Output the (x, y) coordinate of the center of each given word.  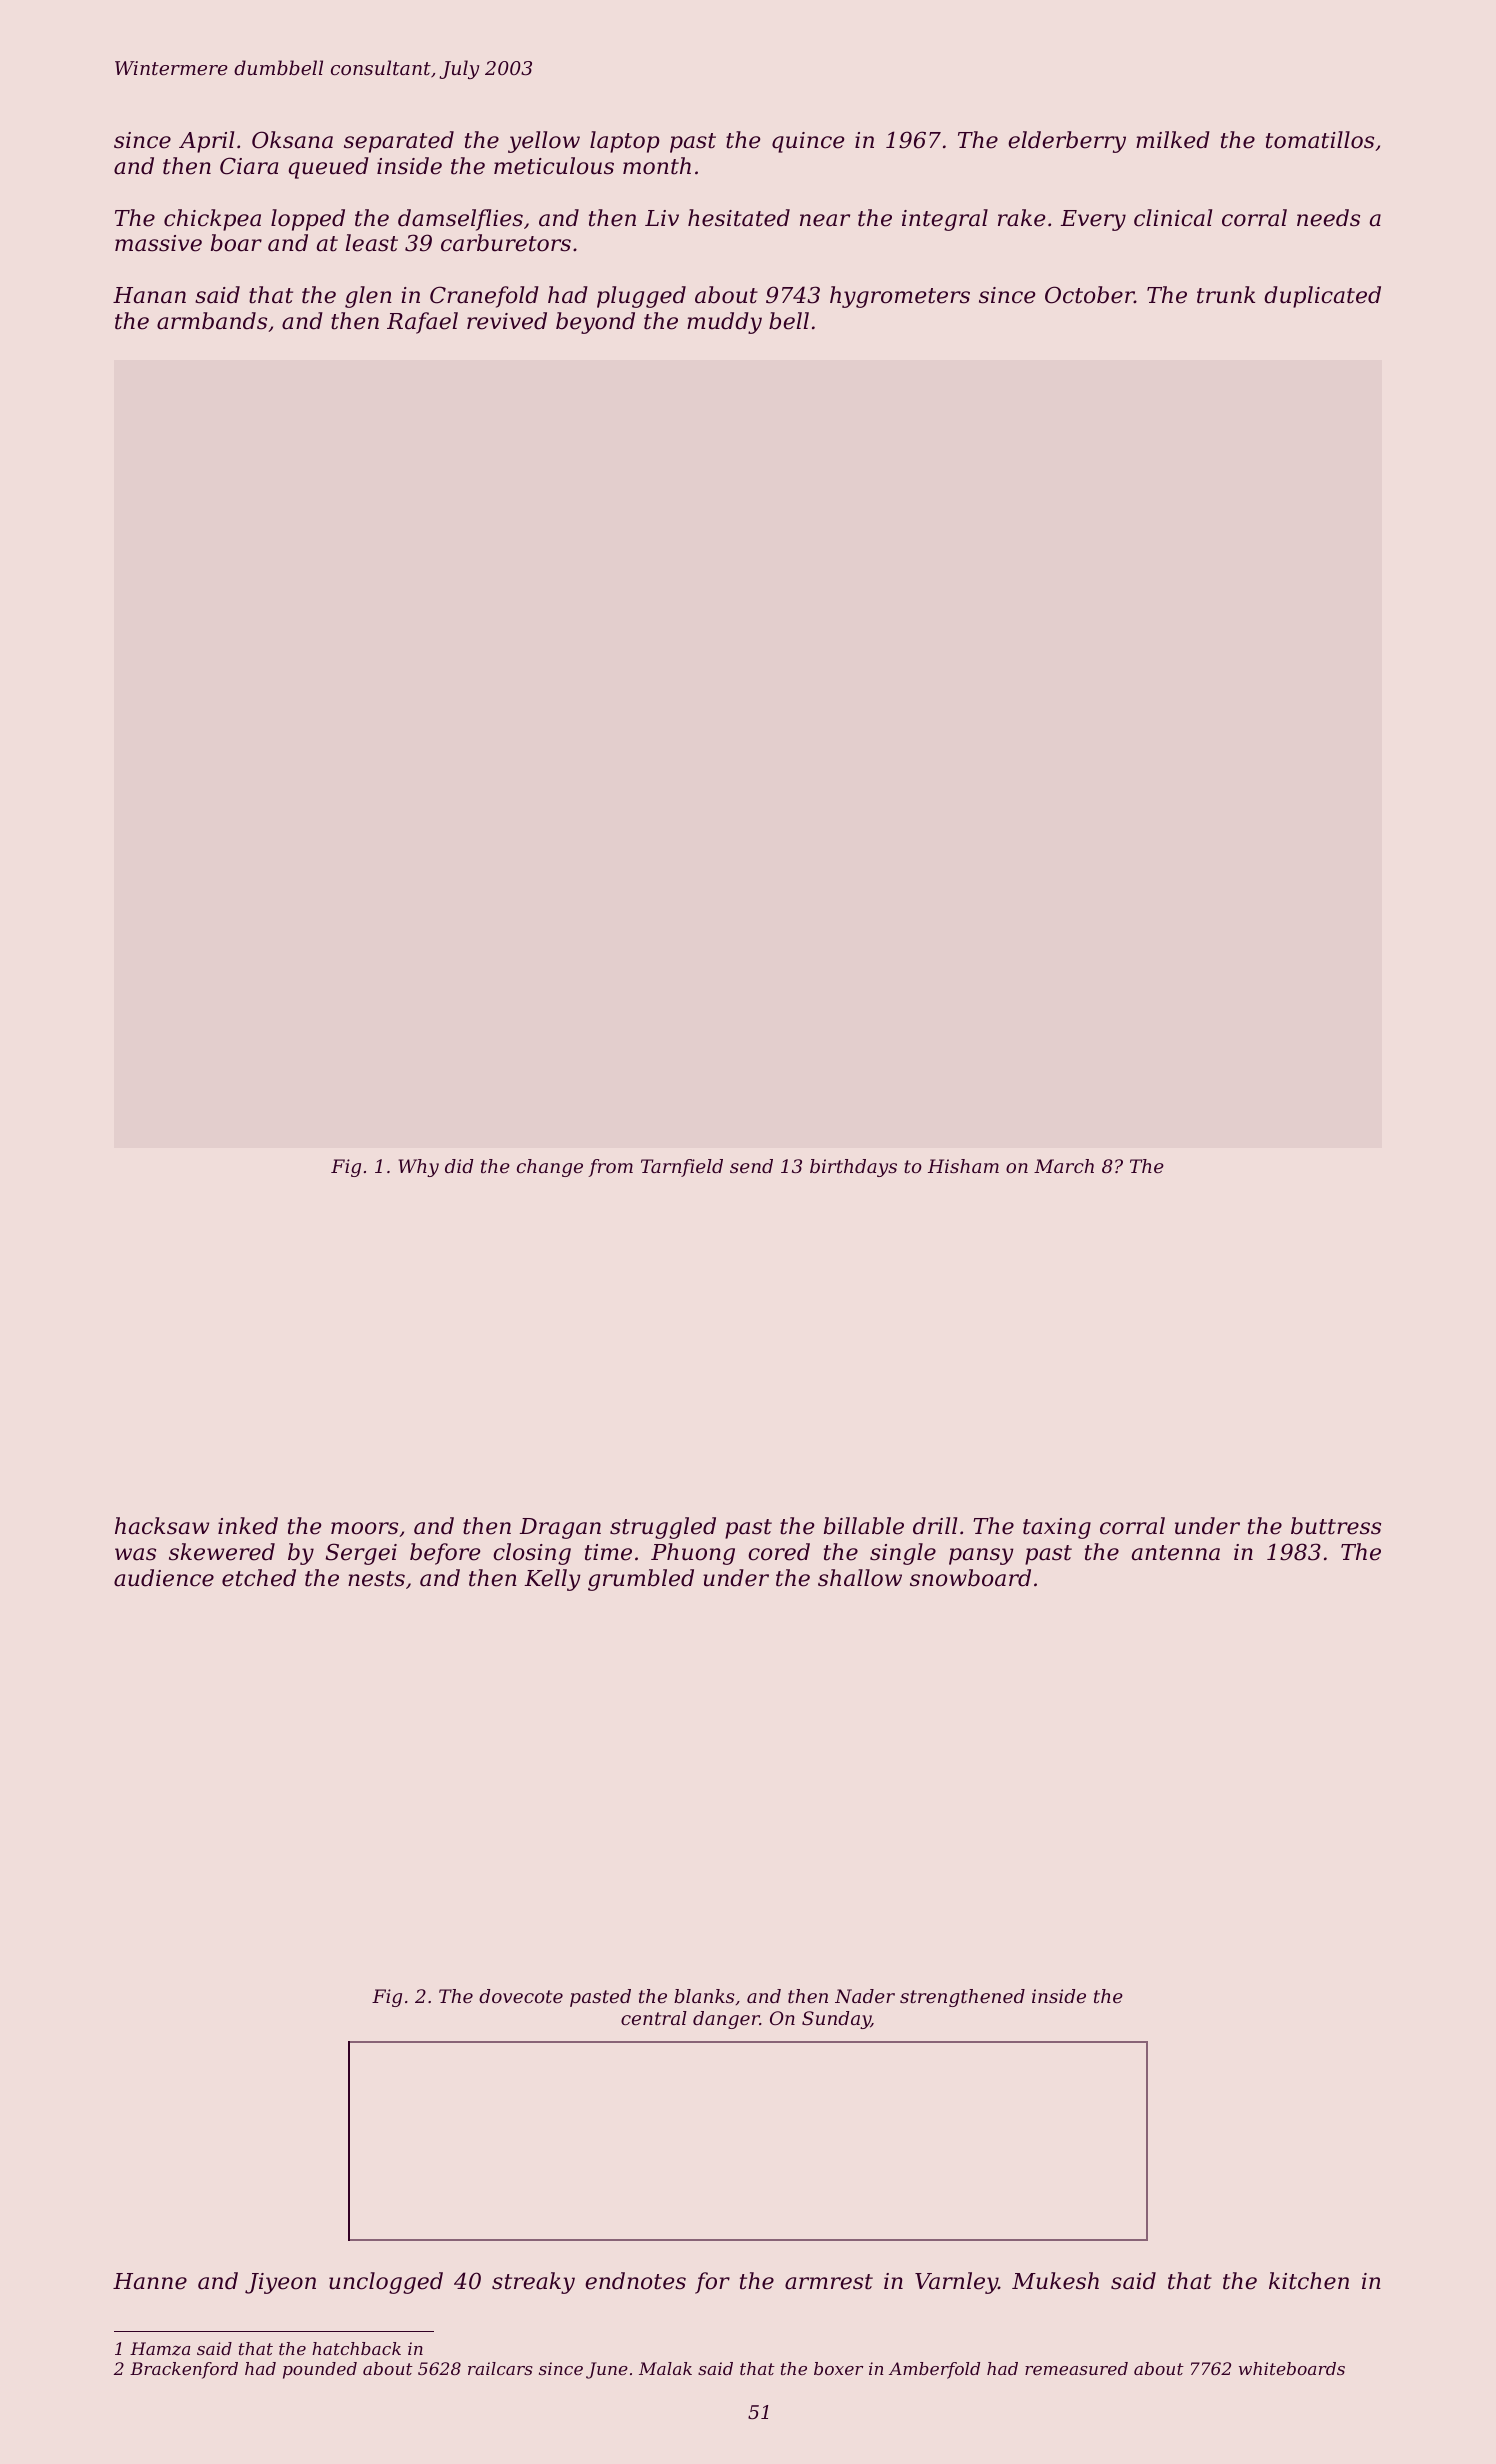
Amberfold (934, 2370)
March (1064, 1166)
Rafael (422, 323)
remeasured (1076, 2368)
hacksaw (162, 1526)
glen (368, 297)
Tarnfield (682, 1168)
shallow (860, 1578)
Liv (662, 218)
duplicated (1322, 297)
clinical (1173, 218)
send (751, 1166)
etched (259, 1578)
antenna (1176, 1553)
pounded (320, 2370)
